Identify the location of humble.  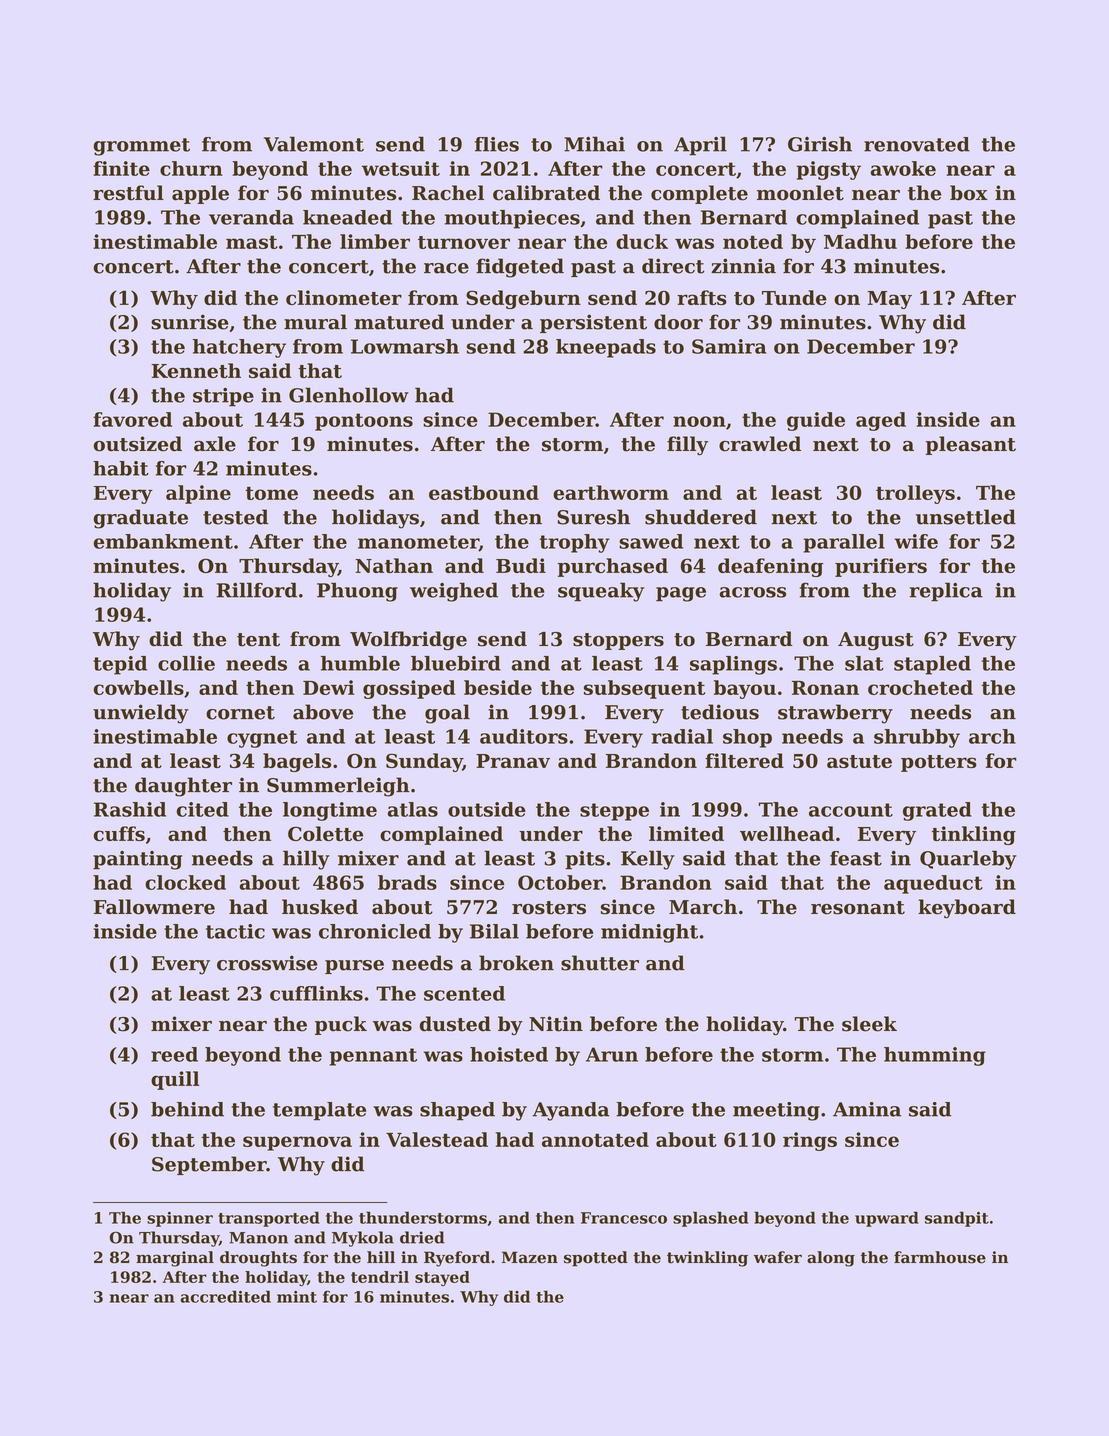
(360, 663).
